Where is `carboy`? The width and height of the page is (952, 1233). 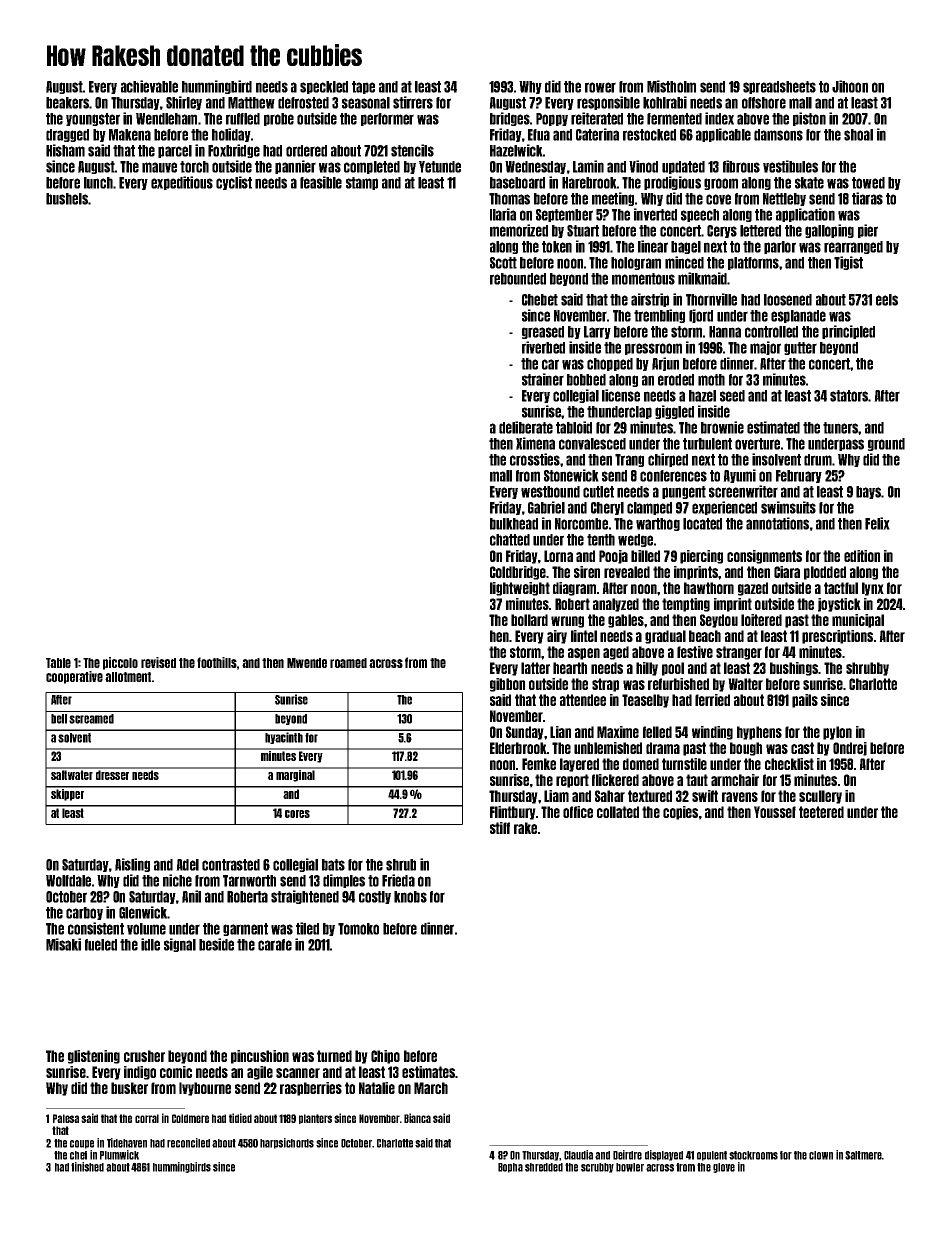 carboy is located at coordinates (84, 913).
